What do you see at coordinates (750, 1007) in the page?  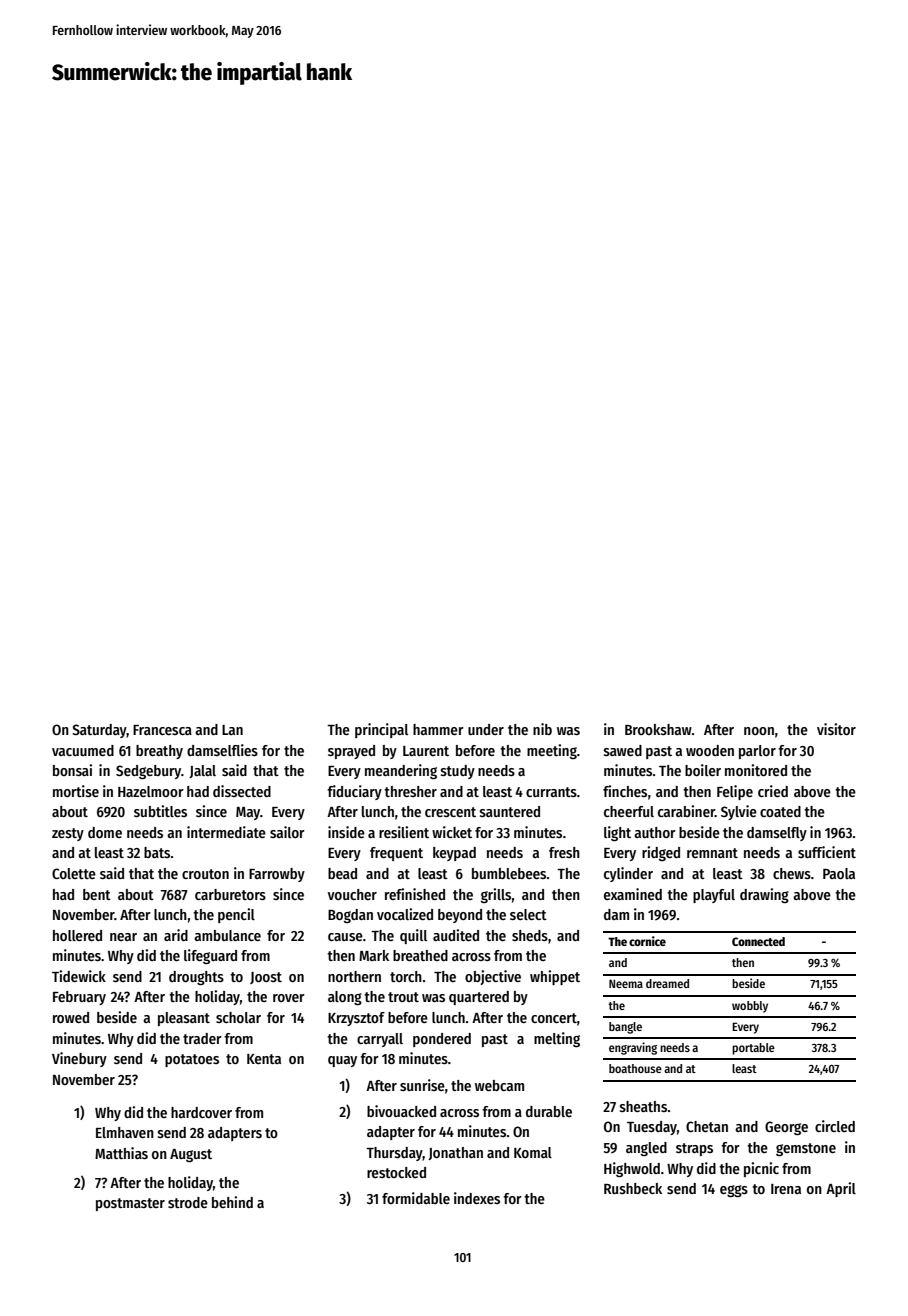 I see `wobbly` at bounding box center [750, 1007].
